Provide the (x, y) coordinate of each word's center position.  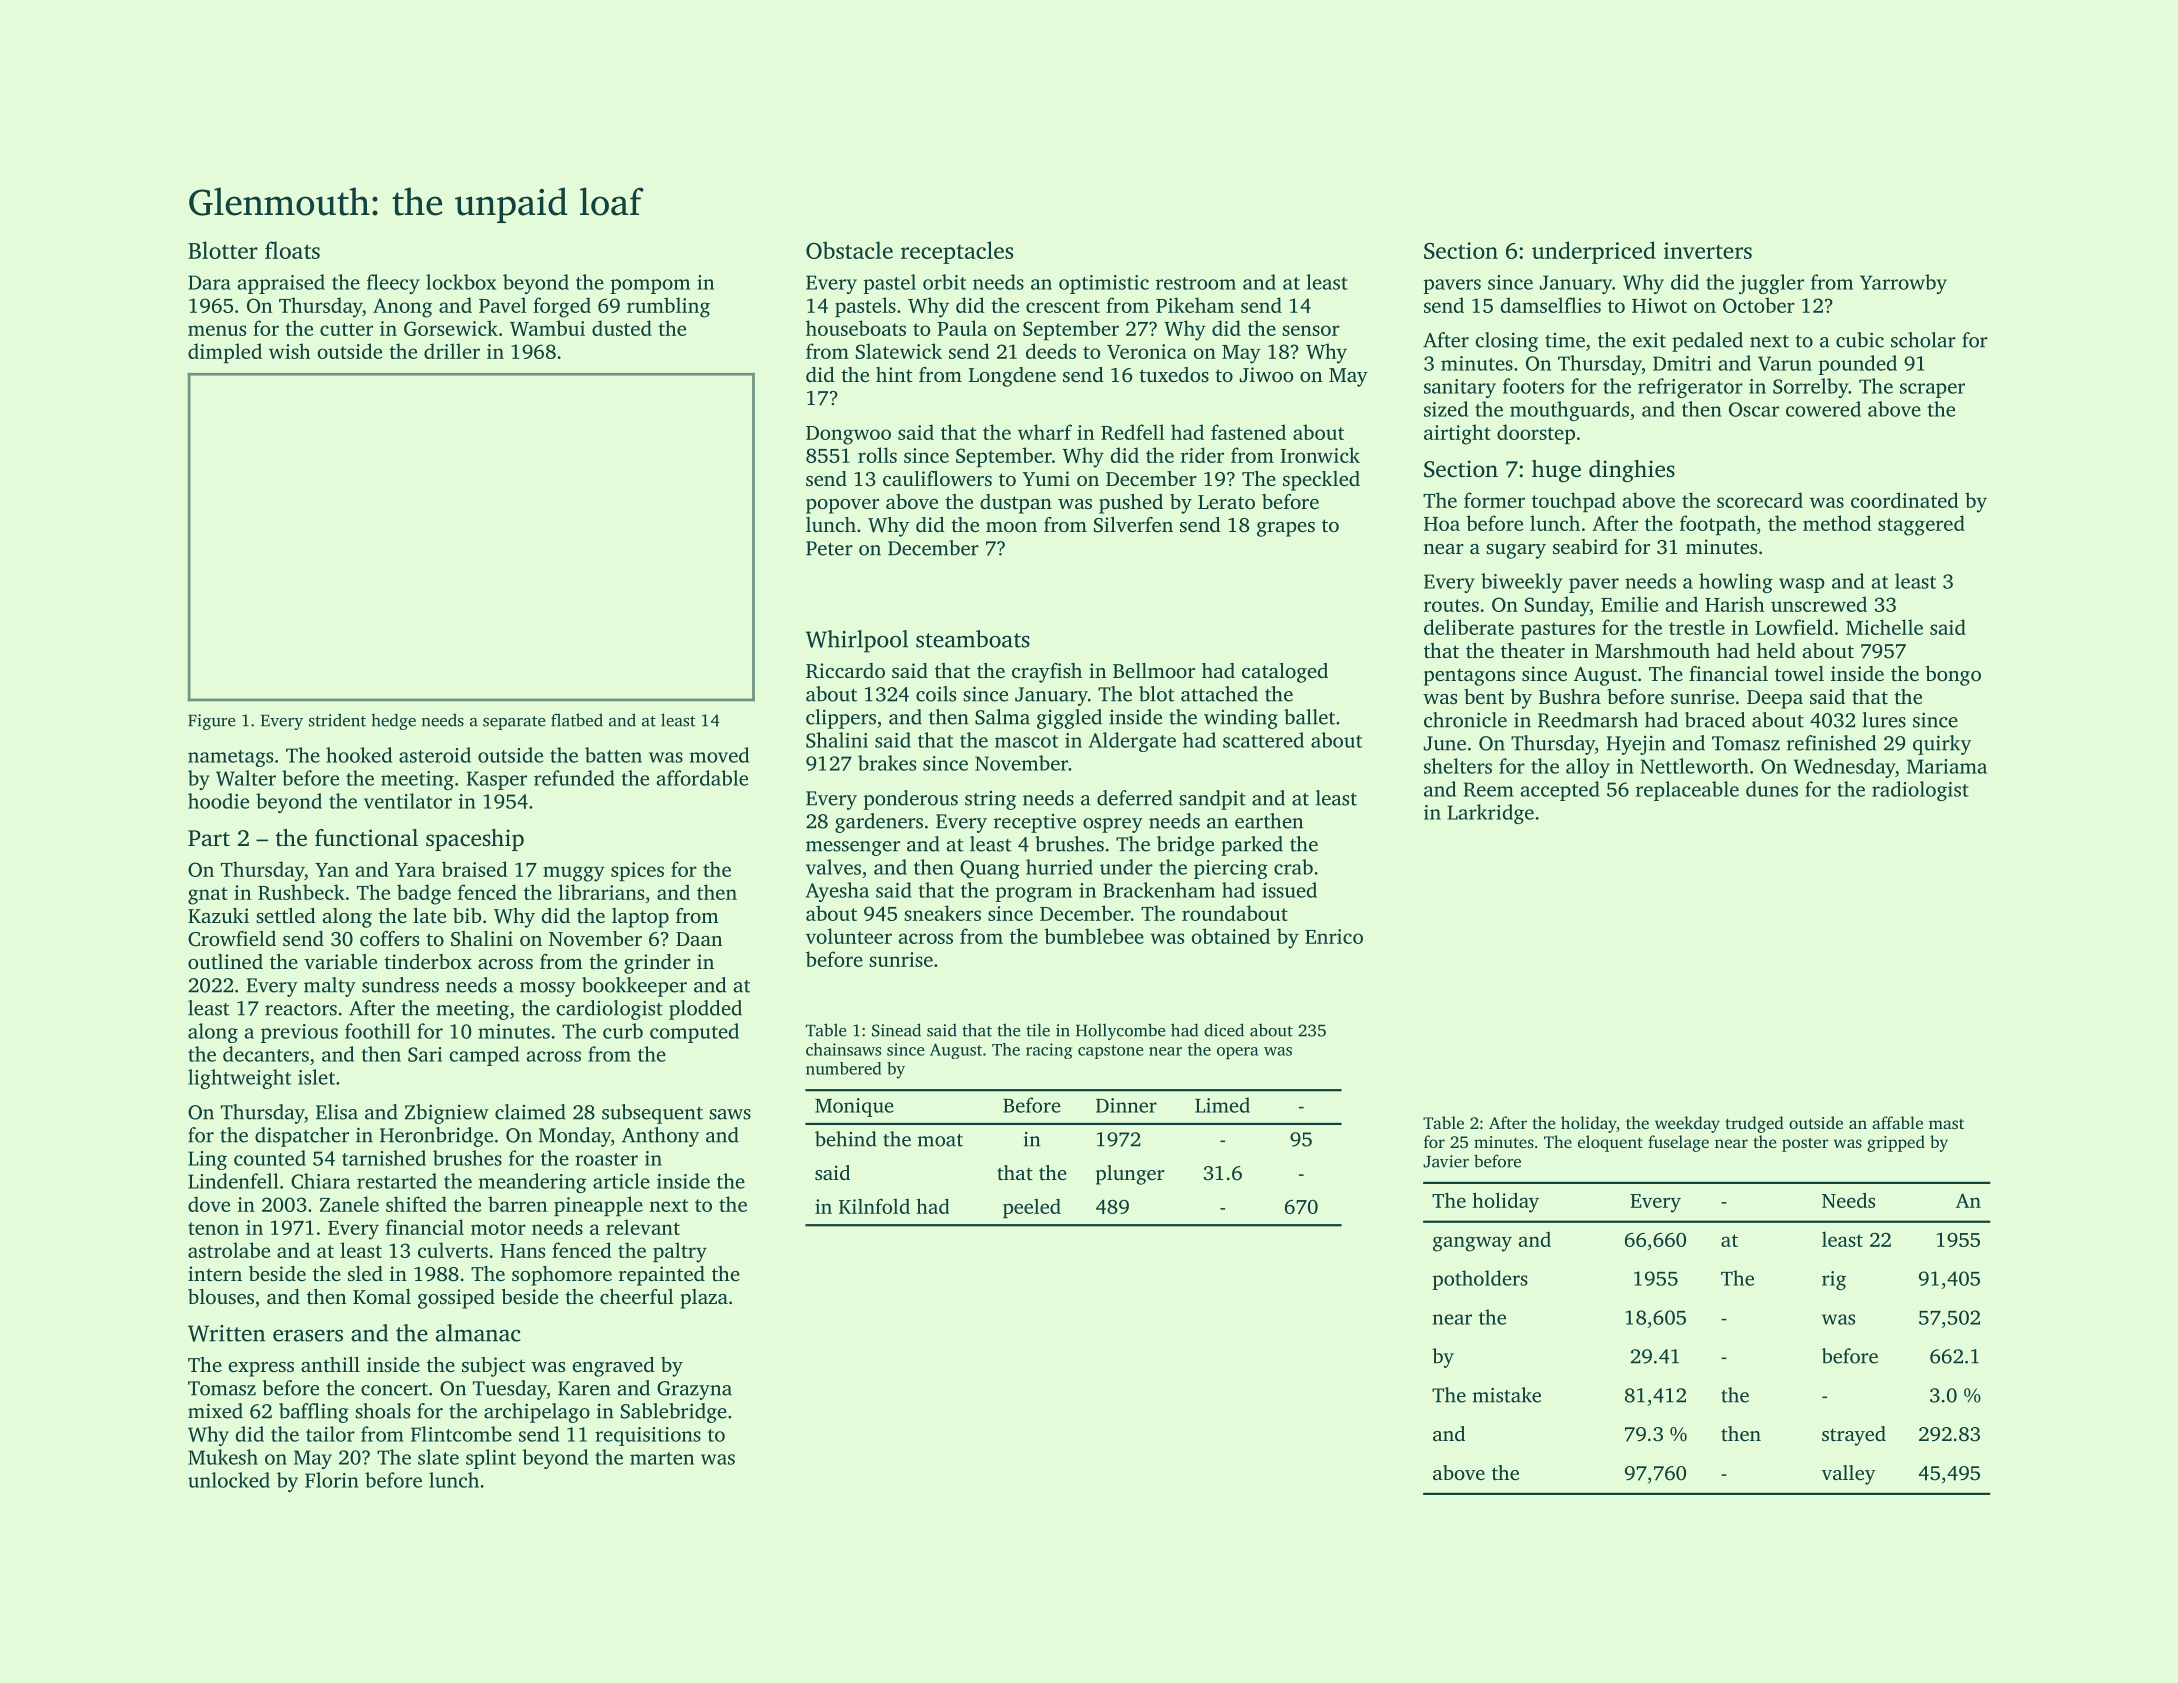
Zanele (349, 1204)
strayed (1854, 1436)
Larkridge (1490, 814)
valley (1849, 1475)
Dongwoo (848, 435)
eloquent (1610, 1143)
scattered (1263, 740)
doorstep (1536, 434)
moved (719, 755)
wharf (1045, 432)
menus (217, 330)
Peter (829, 548)
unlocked (229, 1480)
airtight (1457, 434)
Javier (1446, 1161)
